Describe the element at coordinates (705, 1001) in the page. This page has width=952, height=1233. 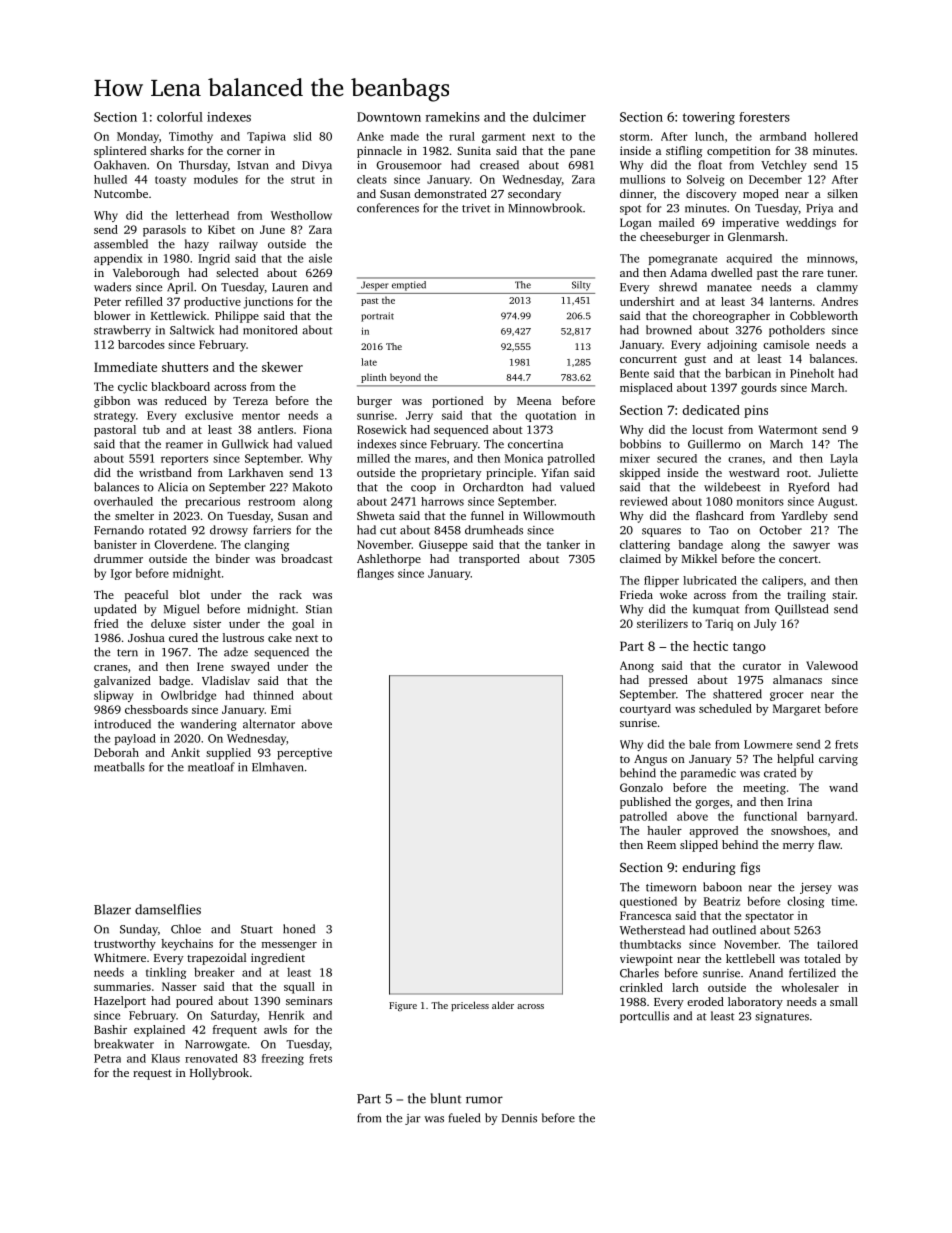
I see `eroded` at that location.
